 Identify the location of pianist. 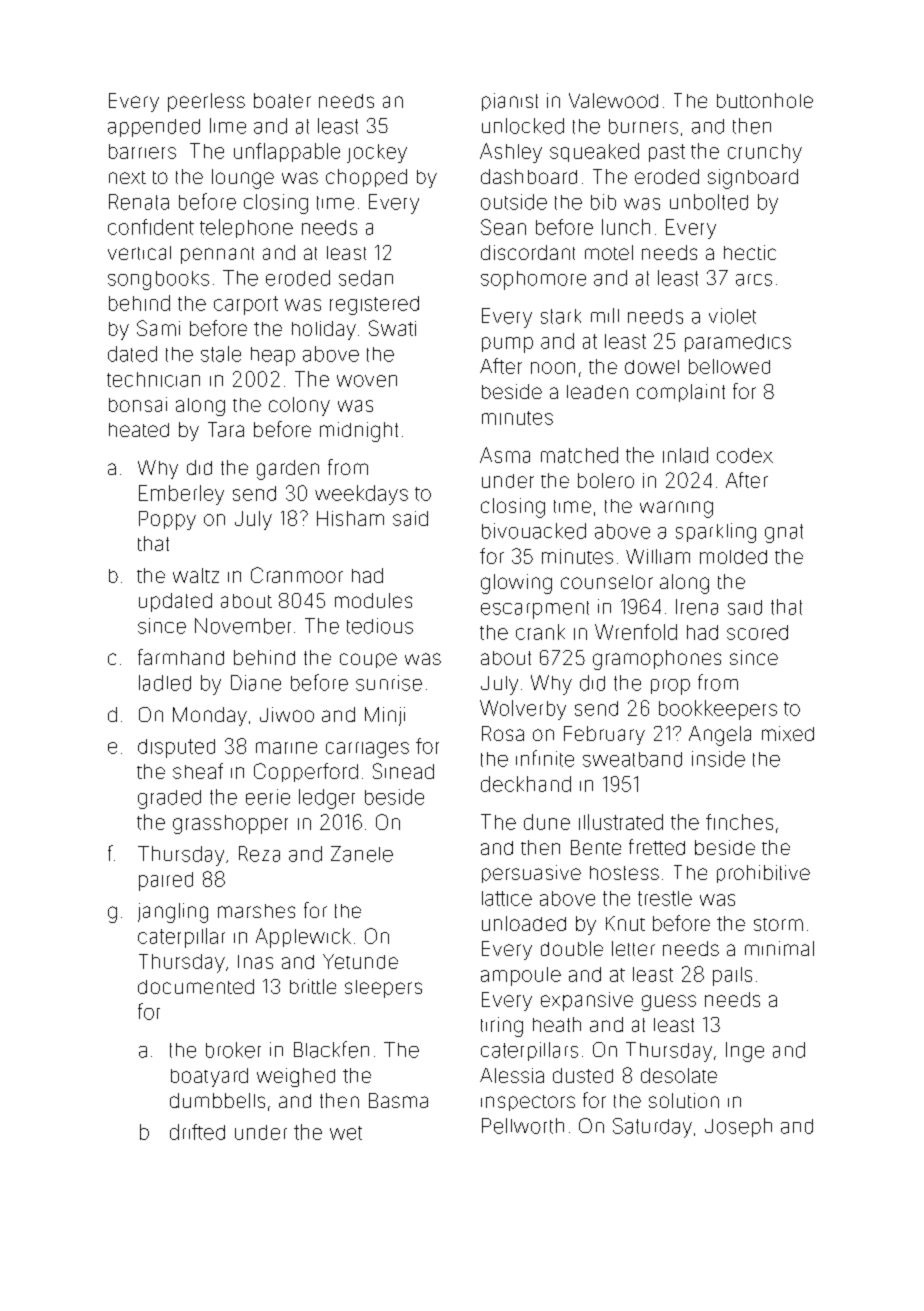
(510, 102).
